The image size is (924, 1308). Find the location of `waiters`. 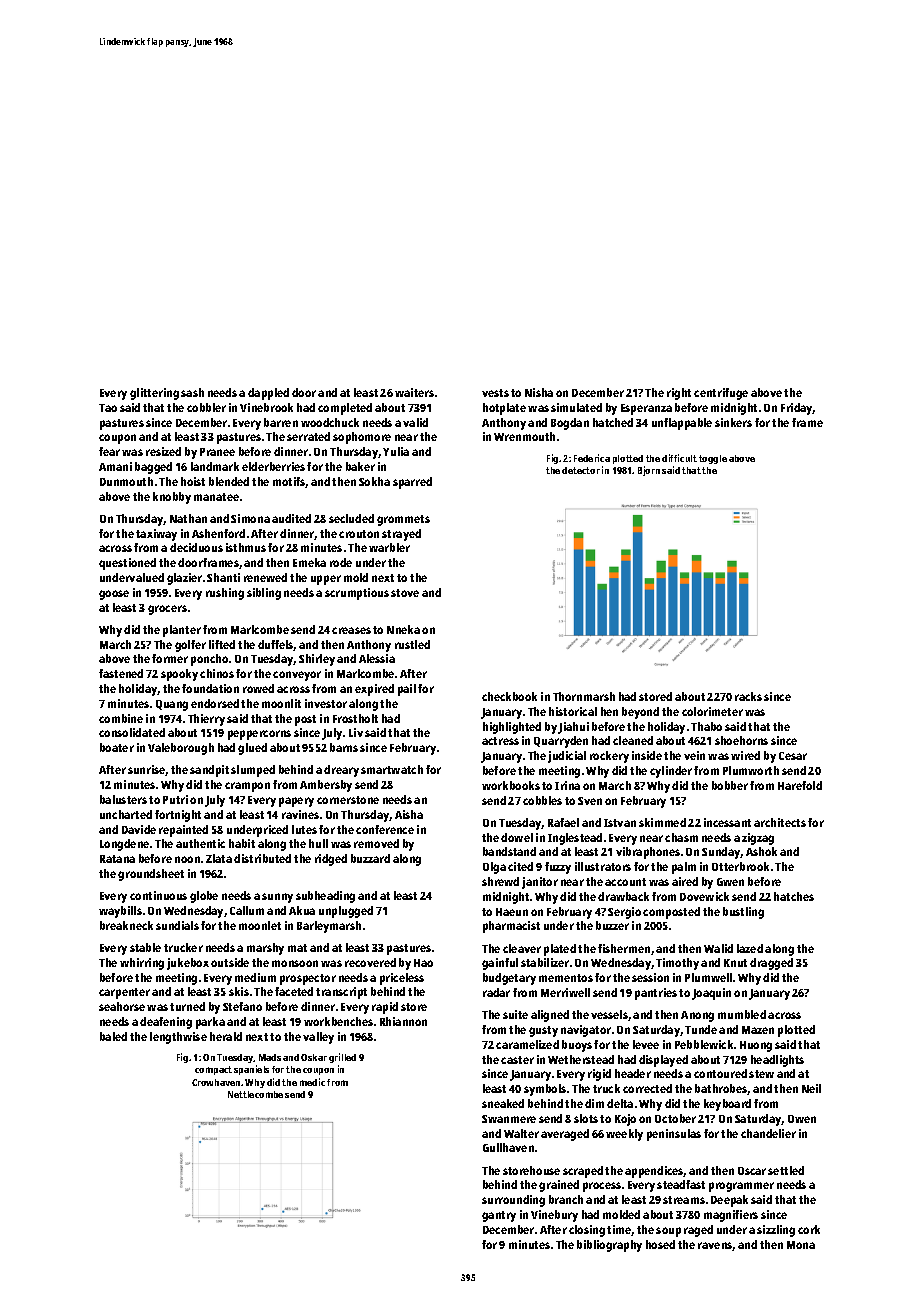

waiters is located at coordinates (414, 392).
